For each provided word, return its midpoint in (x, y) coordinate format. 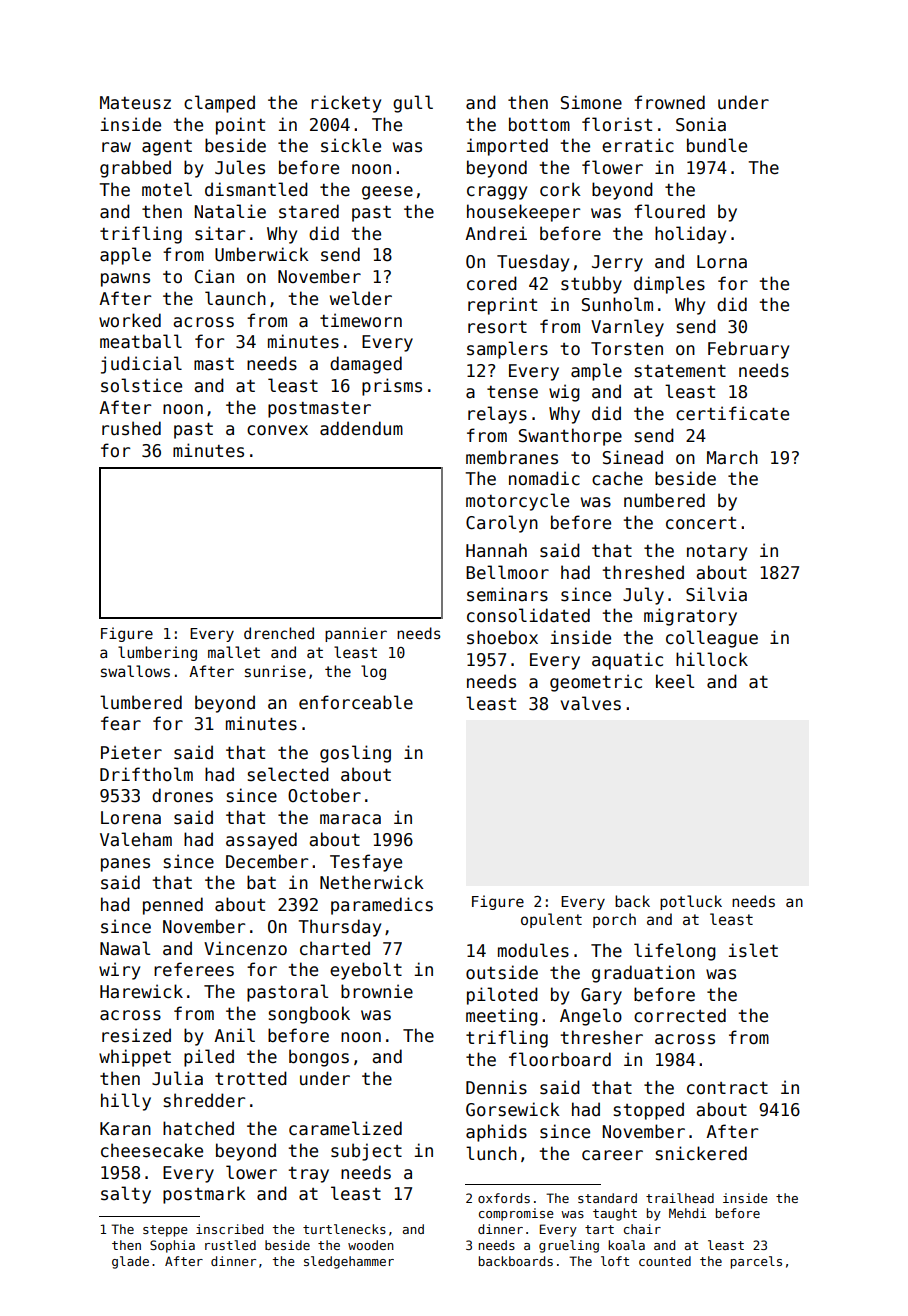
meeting (502, 1017)
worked (130, 320)
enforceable (356, 702)
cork (560, 189)
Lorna (722, 262)
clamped (219, 104)
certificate (732, 413)
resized (136, 1035)
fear (121, 723)
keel (675, 681)
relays (497, 415)
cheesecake (152, 1150)
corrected (680, 1015)
